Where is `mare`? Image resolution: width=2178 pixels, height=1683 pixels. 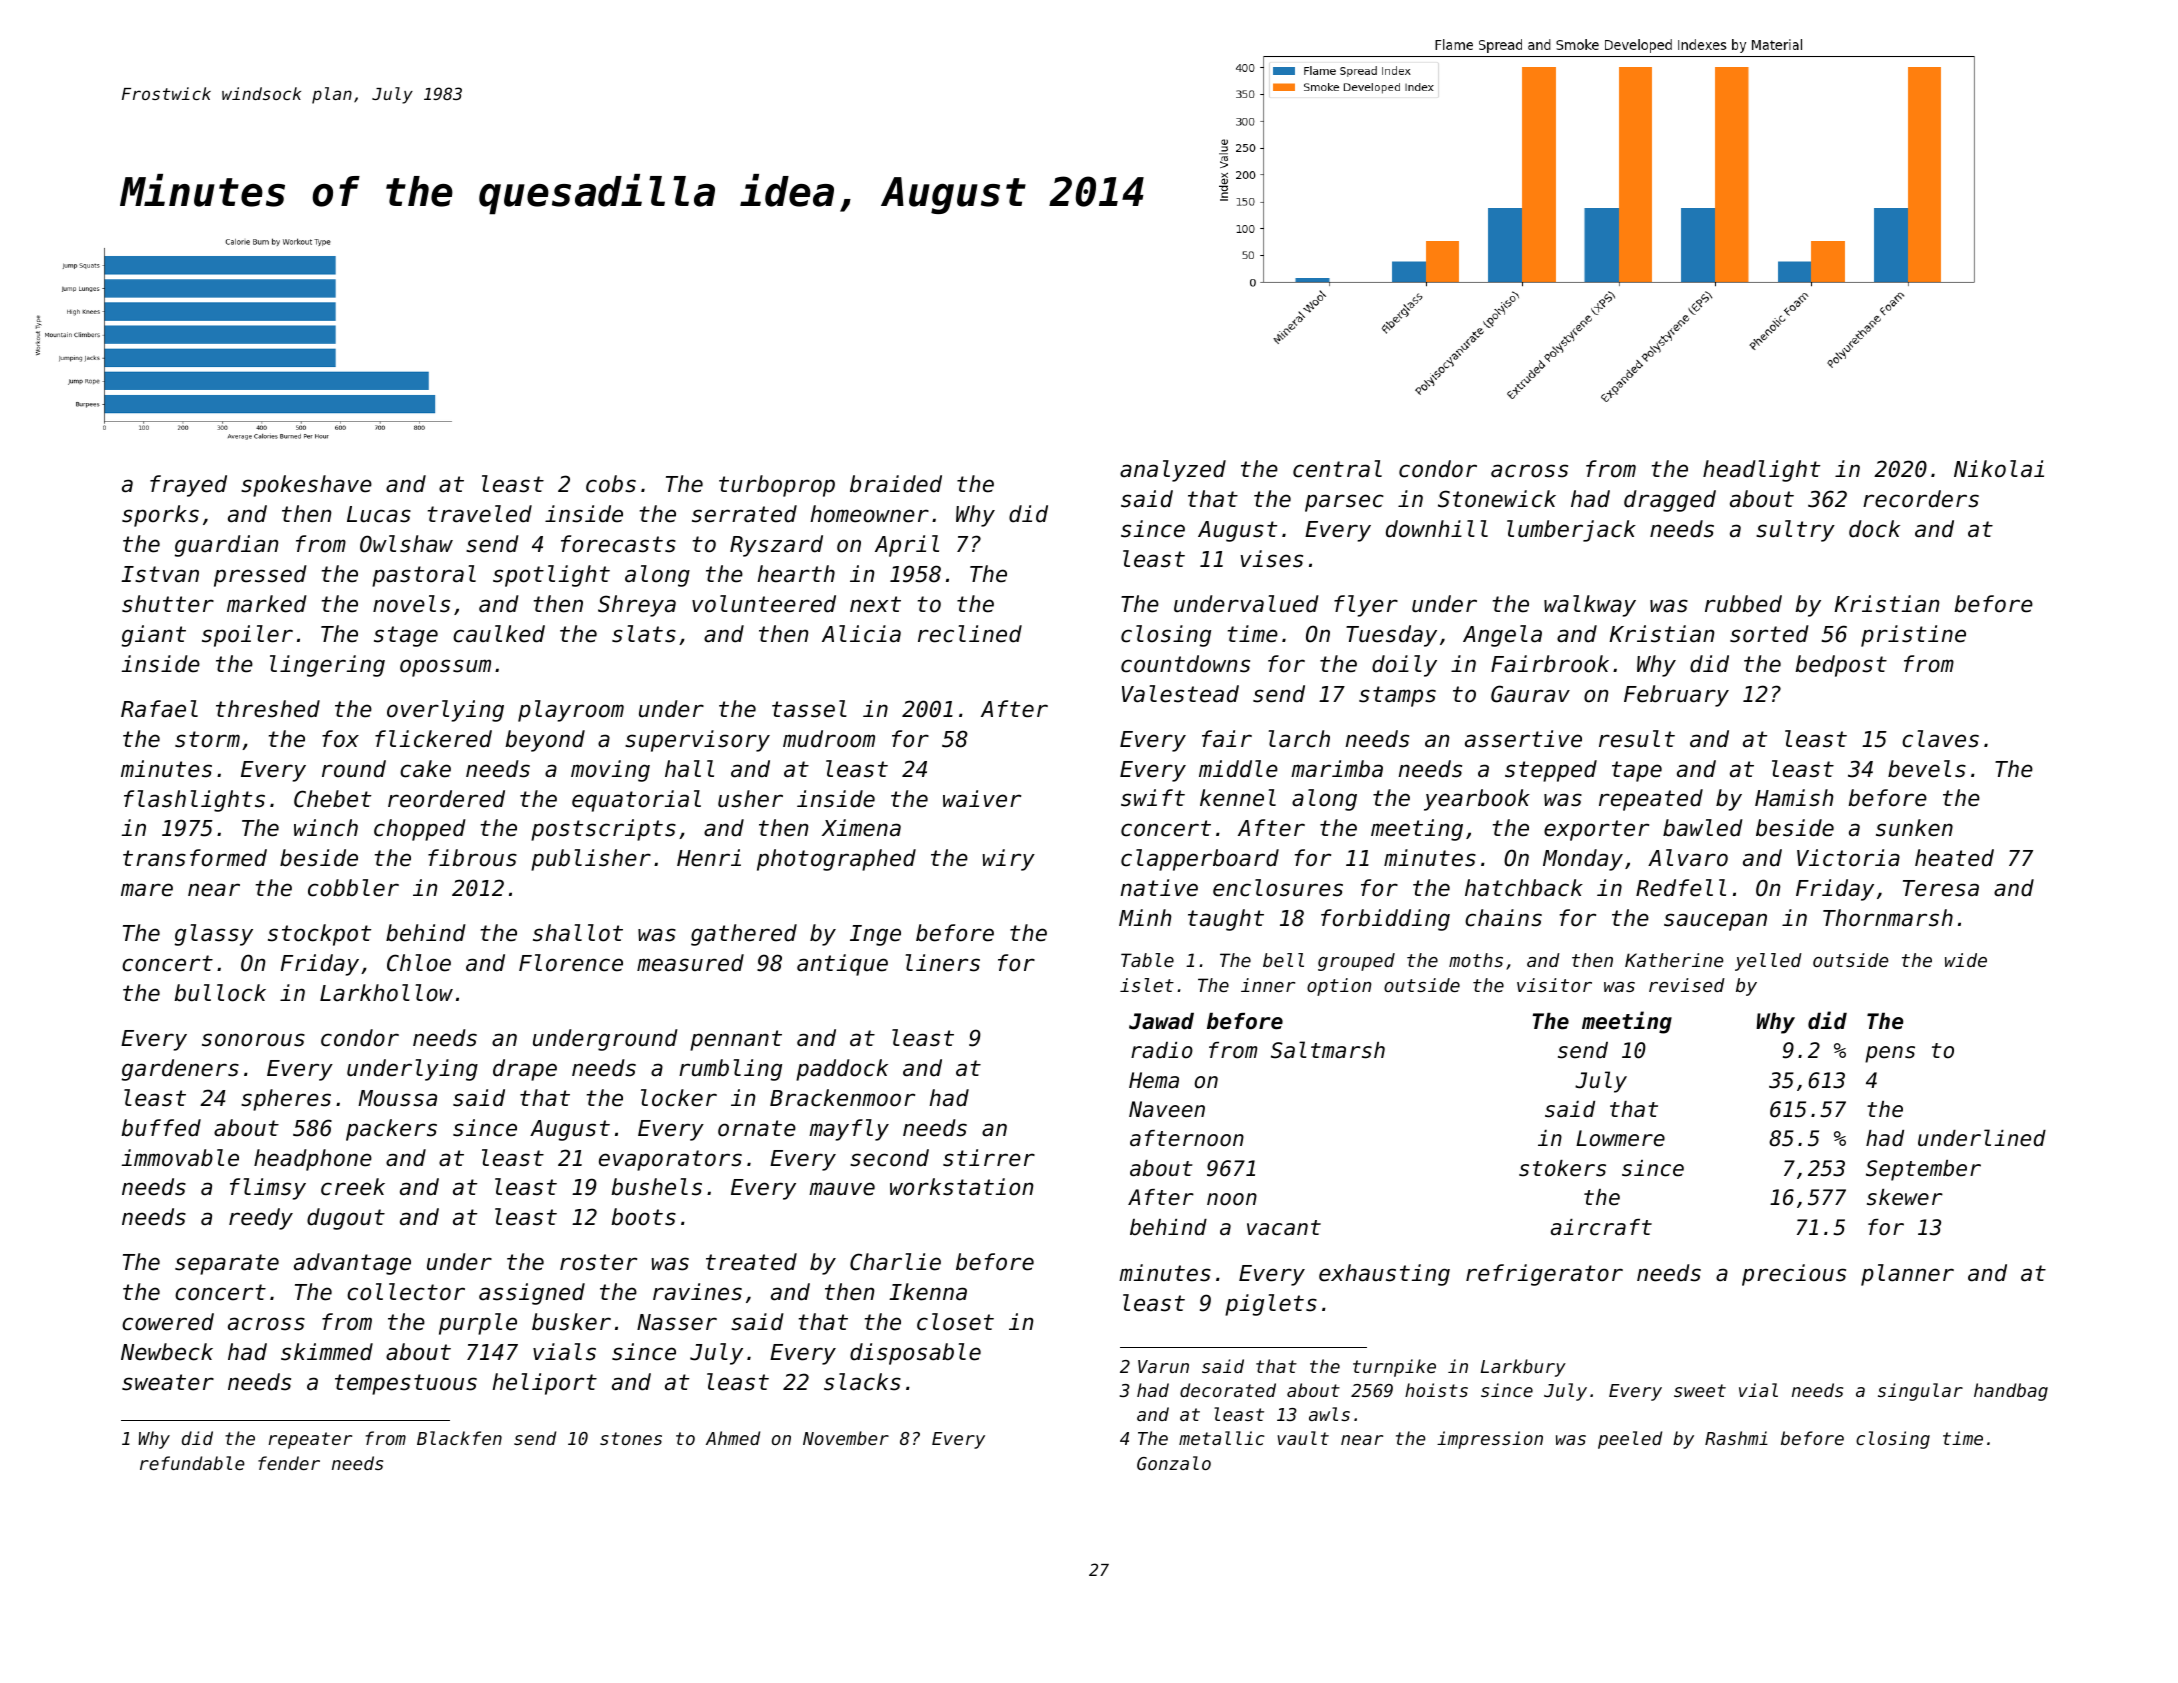 mare is located at coordinates (147, 890).
